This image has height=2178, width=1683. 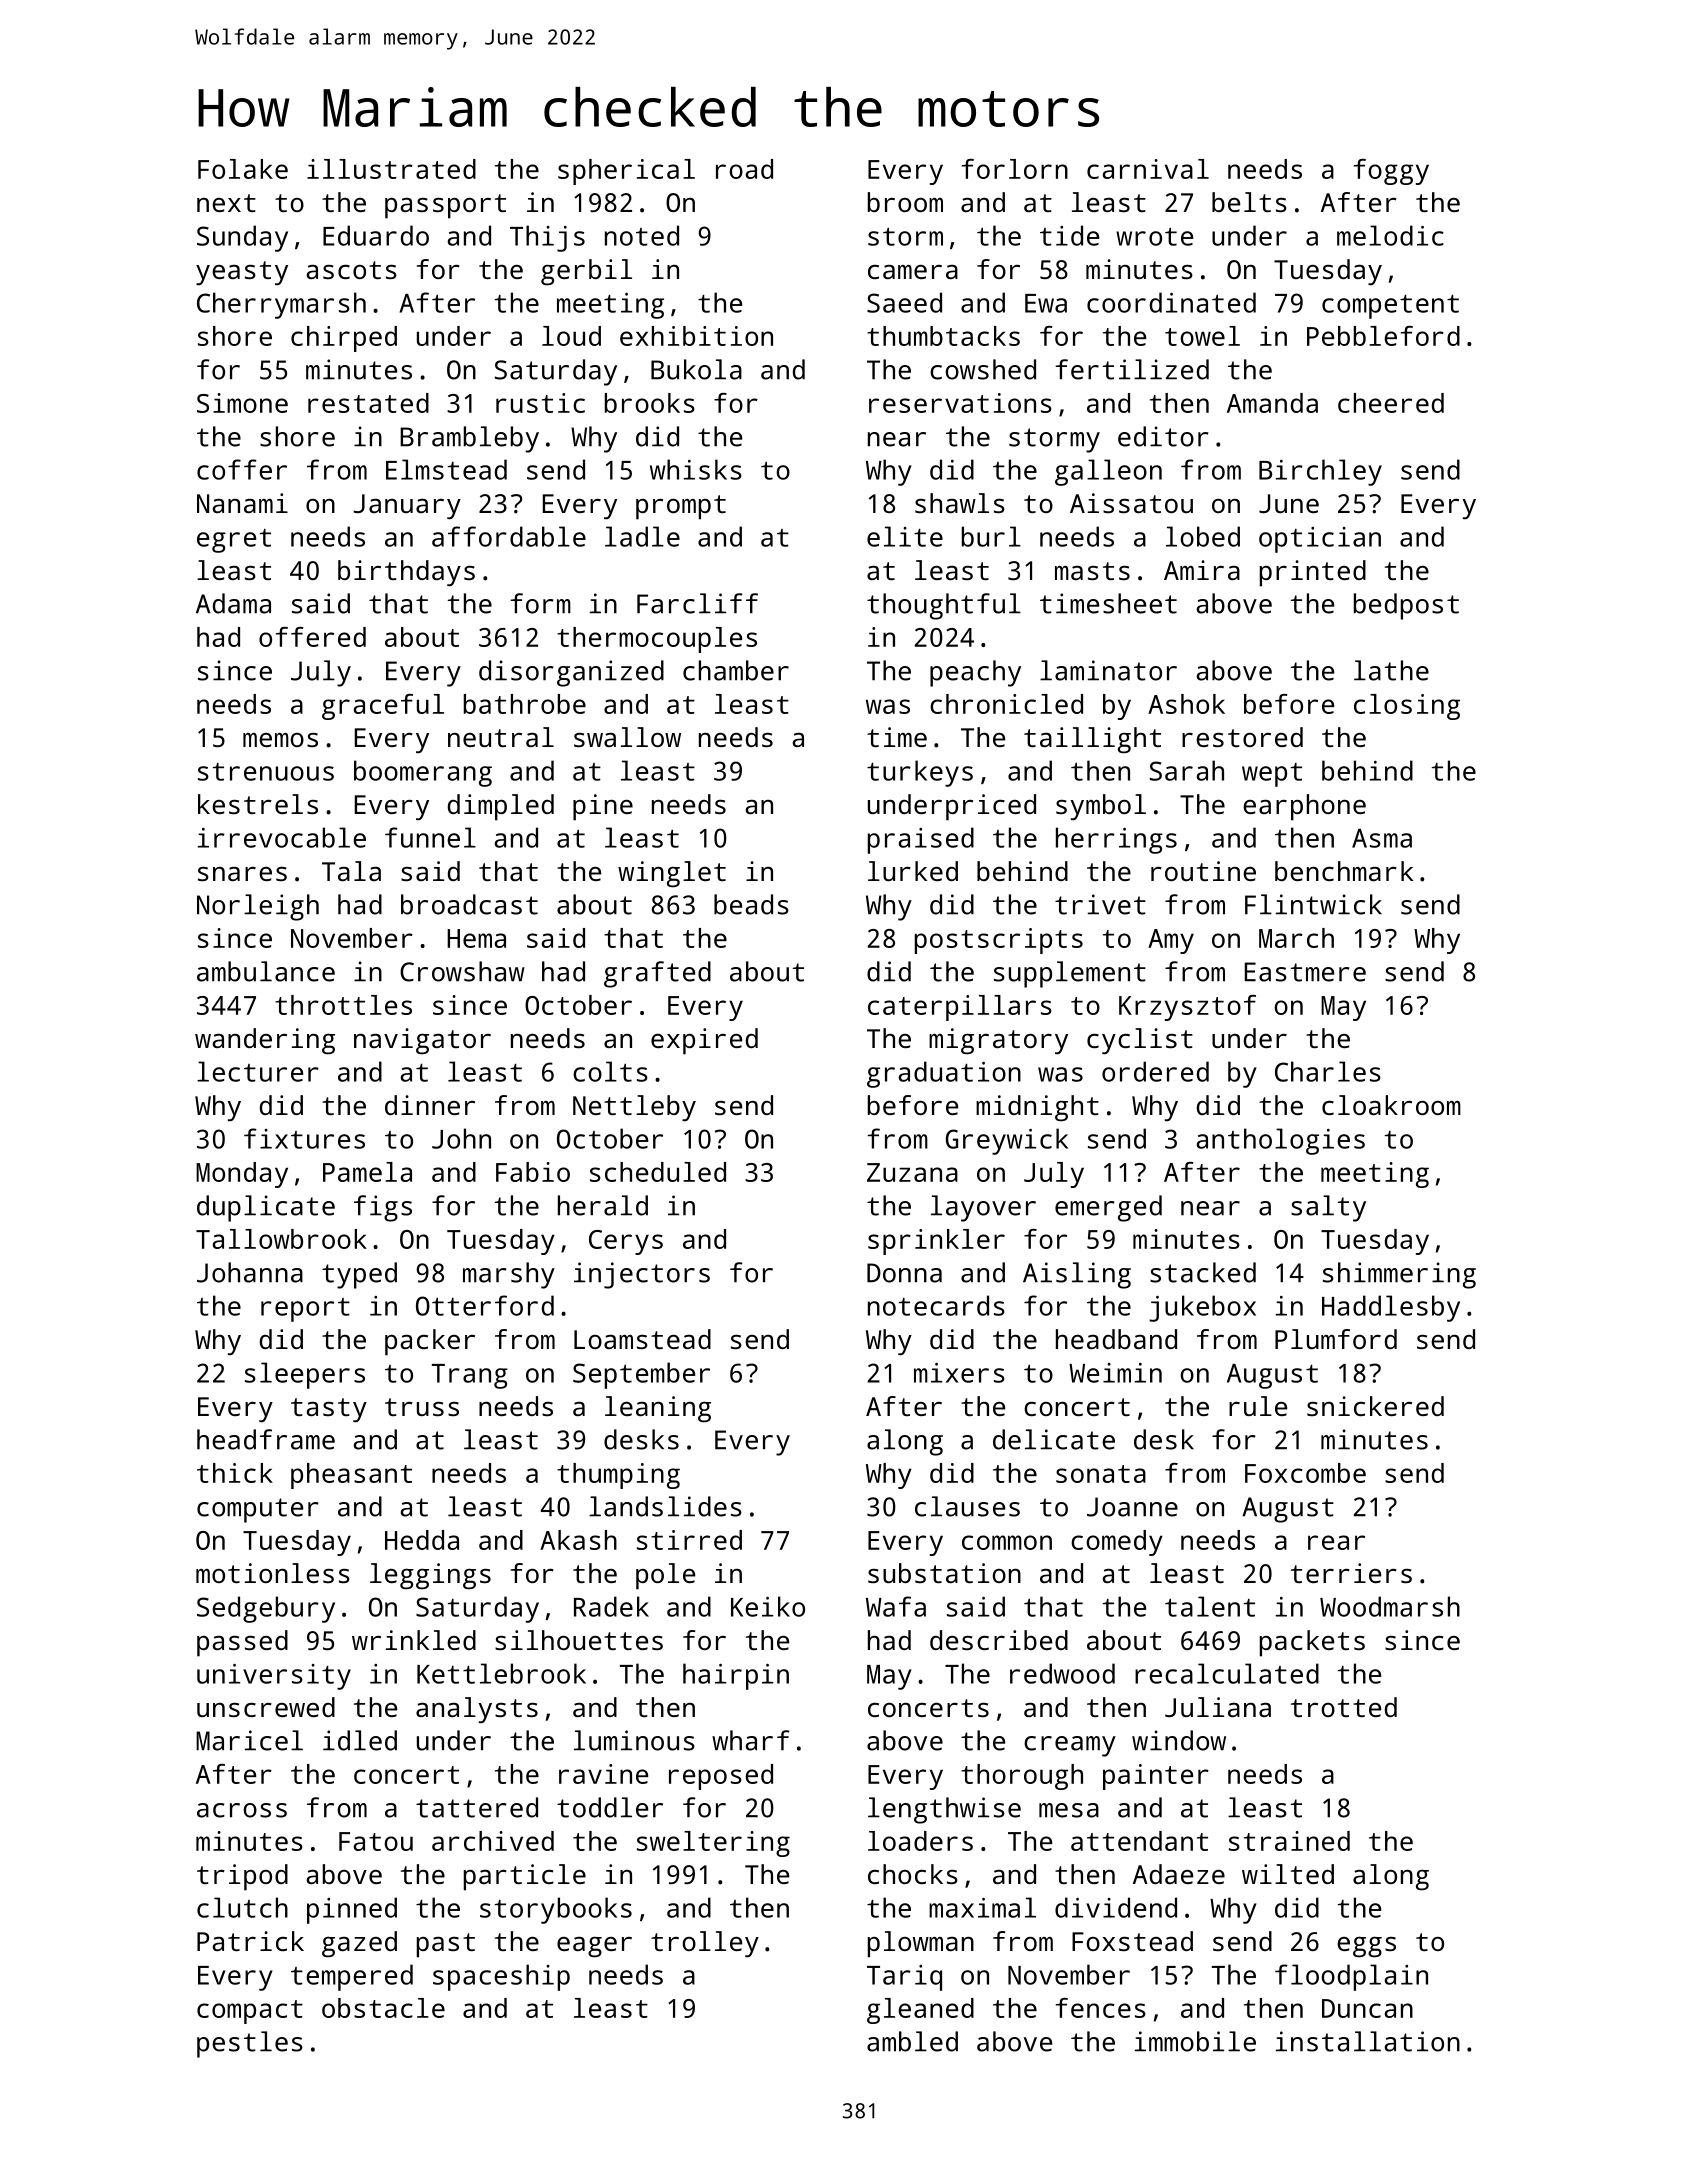 What do you see at coordinates (1140, 1041) in the image?
I see `cyclist` at bounding box center [1140, 1041].
